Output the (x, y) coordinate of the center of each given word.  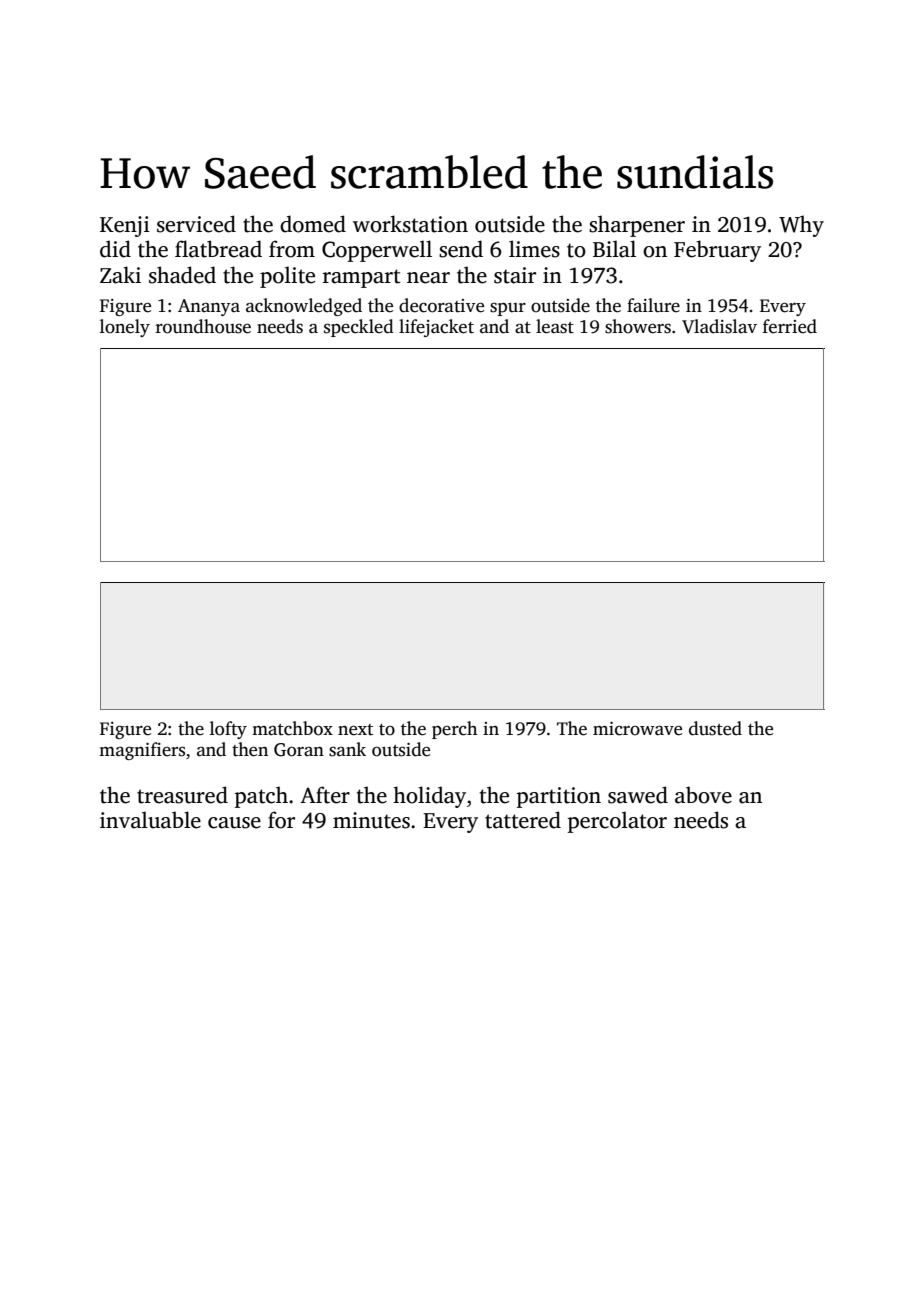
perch (454, 730)
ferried (790, 326)
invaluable (150, 820)
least (555, 326)
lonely (125, 328)
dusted (715, 728)
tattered (523, 820)
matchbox (292, 728)
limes (534, 249)
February (717, 251)
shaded (182, 275)
